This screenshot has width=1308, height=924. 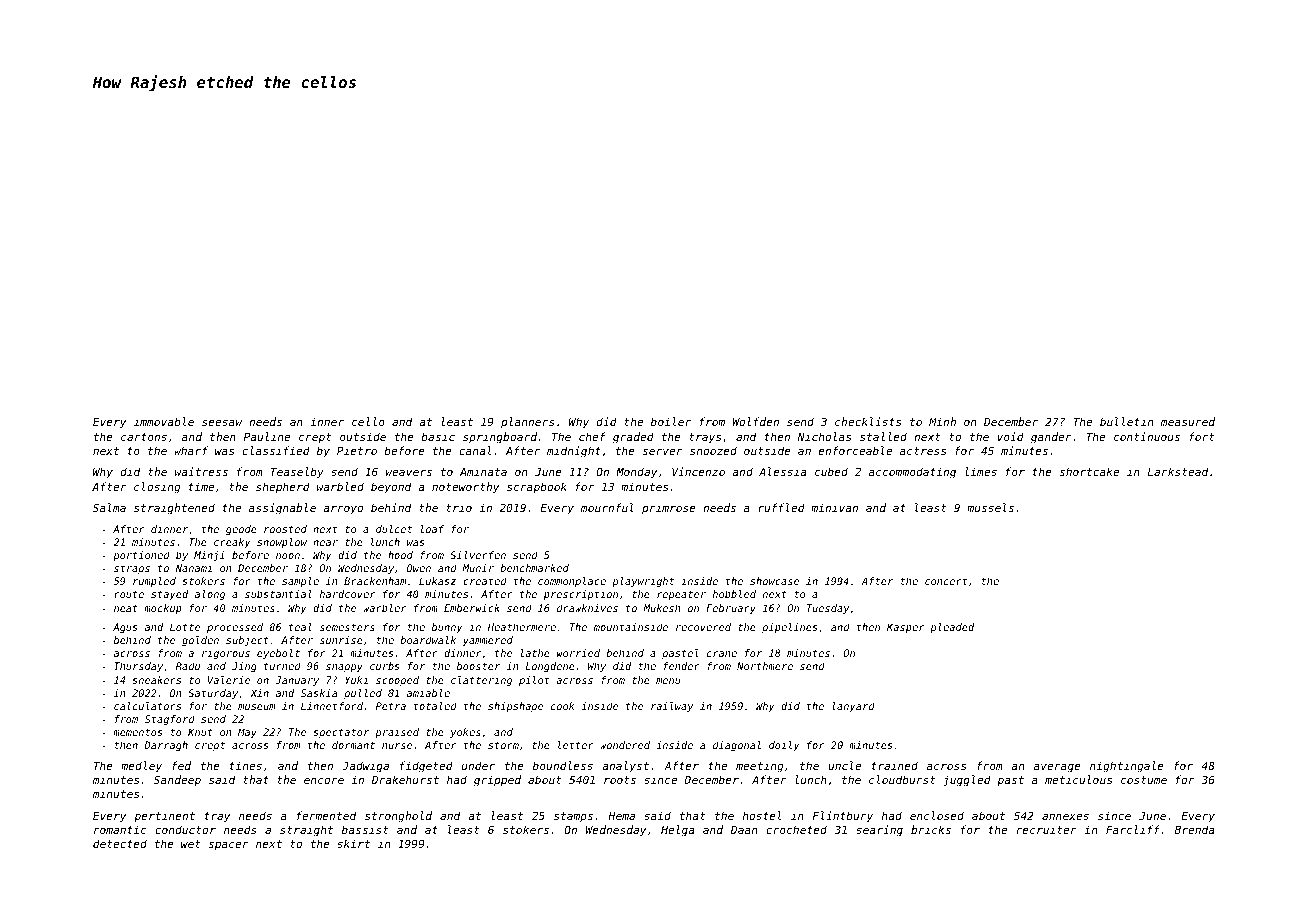 I want to click on Saturday, so click(x=213, y=694).
